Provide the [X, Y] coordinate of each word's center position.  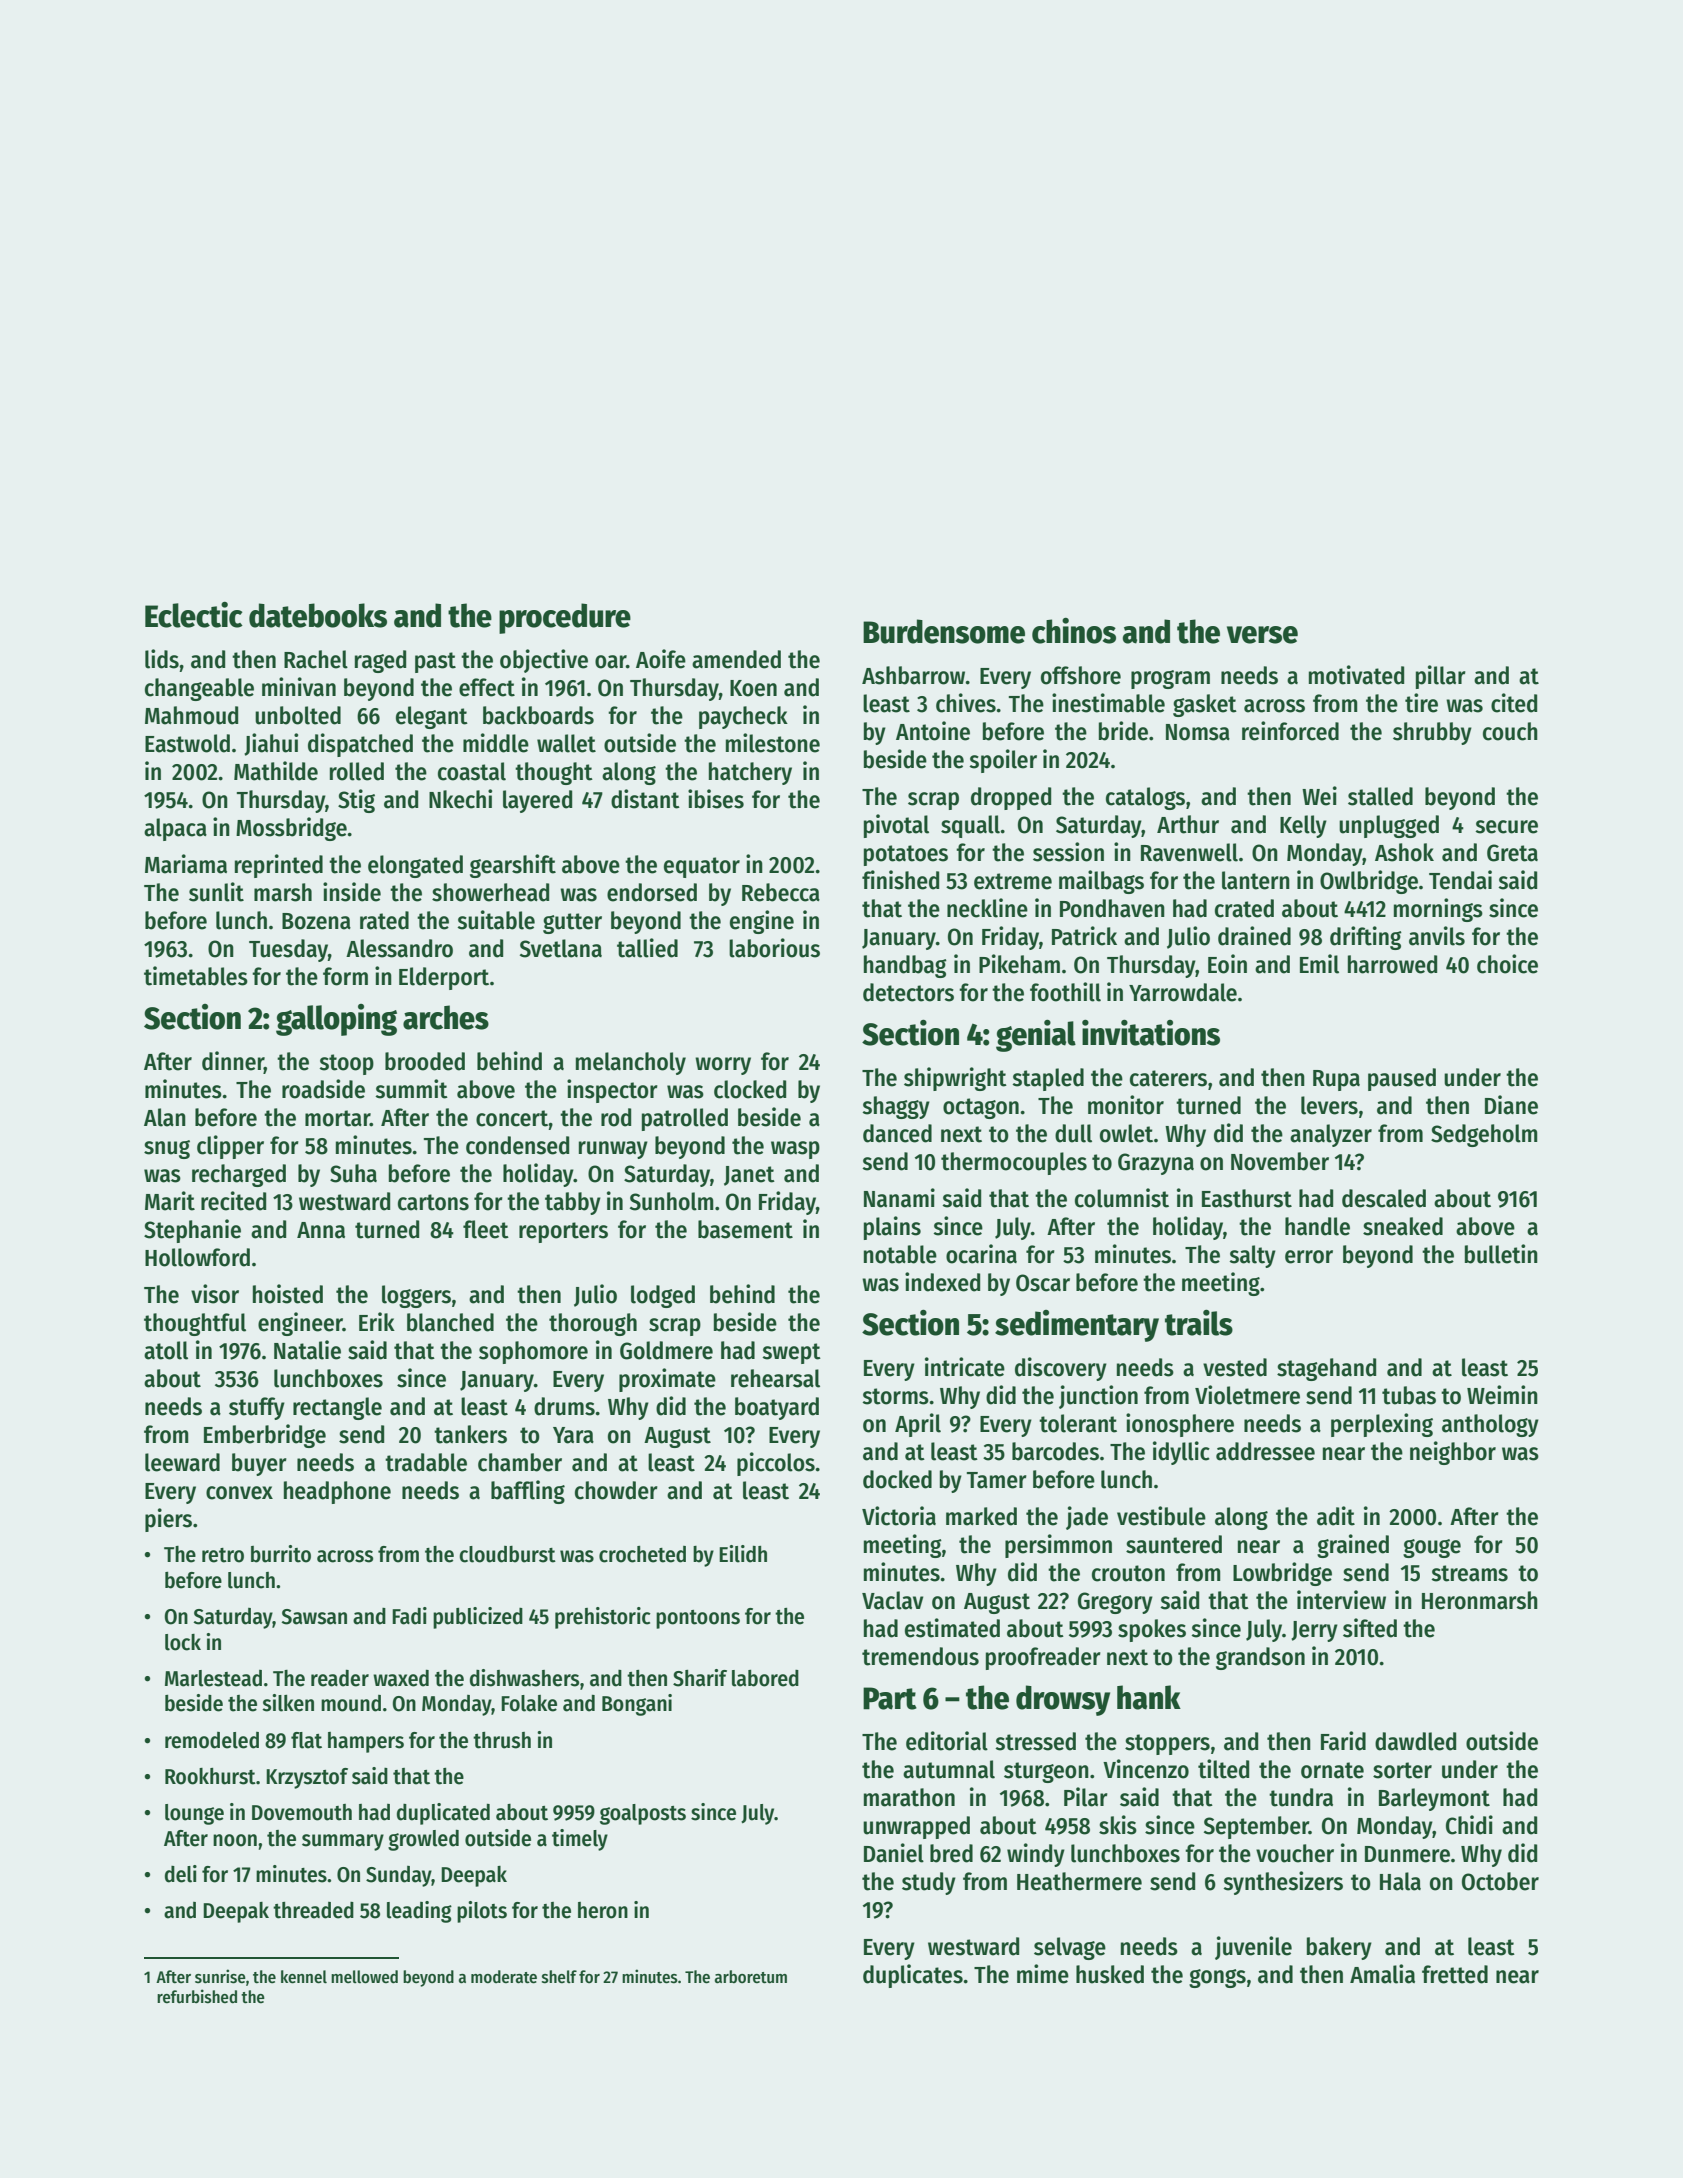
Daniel [894, 1853]
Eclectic [194, 615]
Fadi [409, 1616]
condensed [517, 1145]
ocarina [981, 1254]
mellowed [364, 1977]
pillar [1441, 677]
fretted [1455, 1974]
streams [1469, 1573]
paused [1402, 1079]
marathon [909, 1797]
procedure [565, 618]
